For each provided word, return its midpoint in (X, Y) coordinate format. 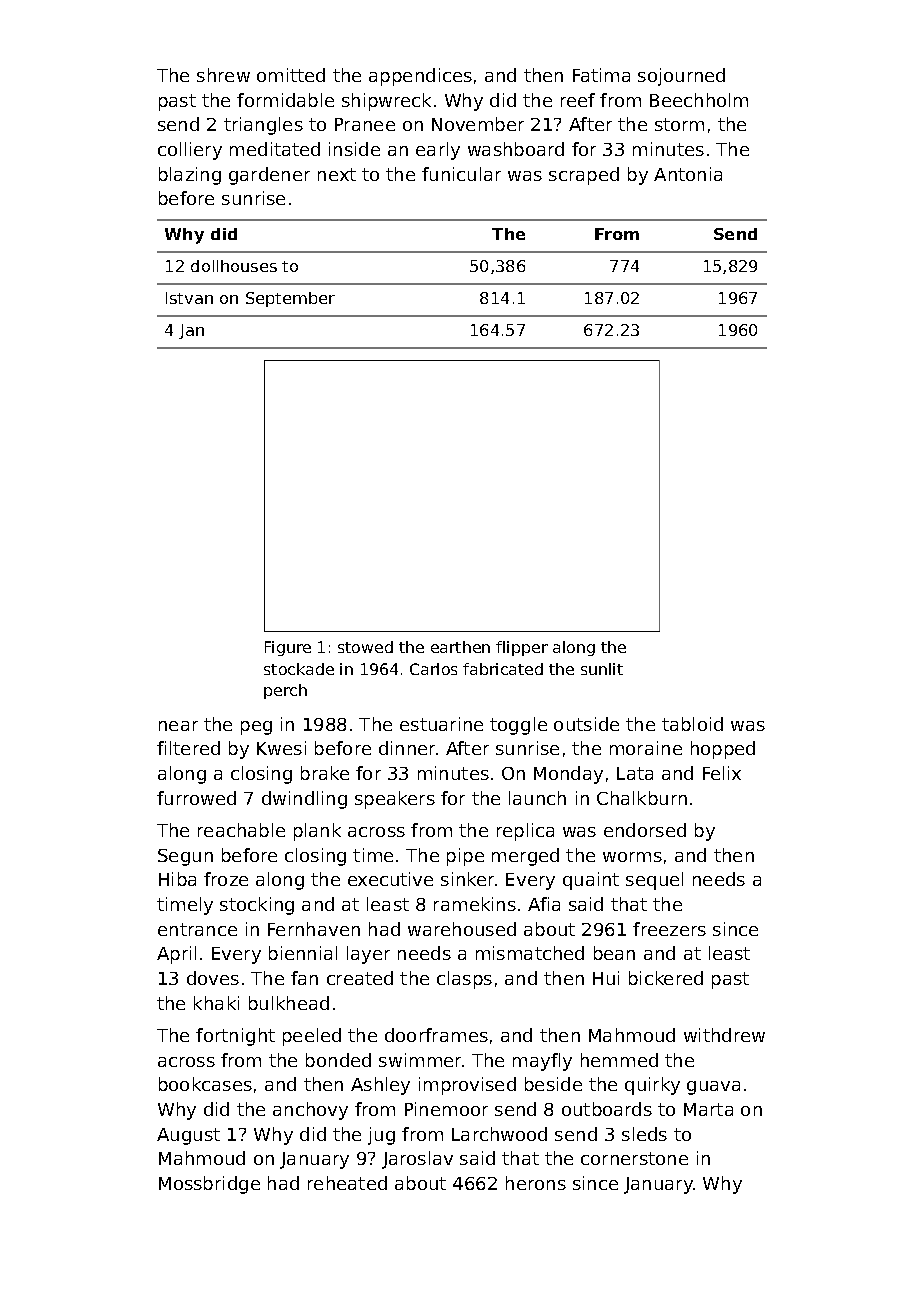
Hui (606, 978)
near (178, 726)
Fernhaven (314, 929)
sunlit (602, 669)
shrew (223, 75)
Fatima (601, 75)
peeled (312, 1037)
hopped (723, 750)
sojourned (681, 77)
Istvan (189, 298)
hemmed (619, 1060)
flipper (522, 648)
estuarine (441, 724)
